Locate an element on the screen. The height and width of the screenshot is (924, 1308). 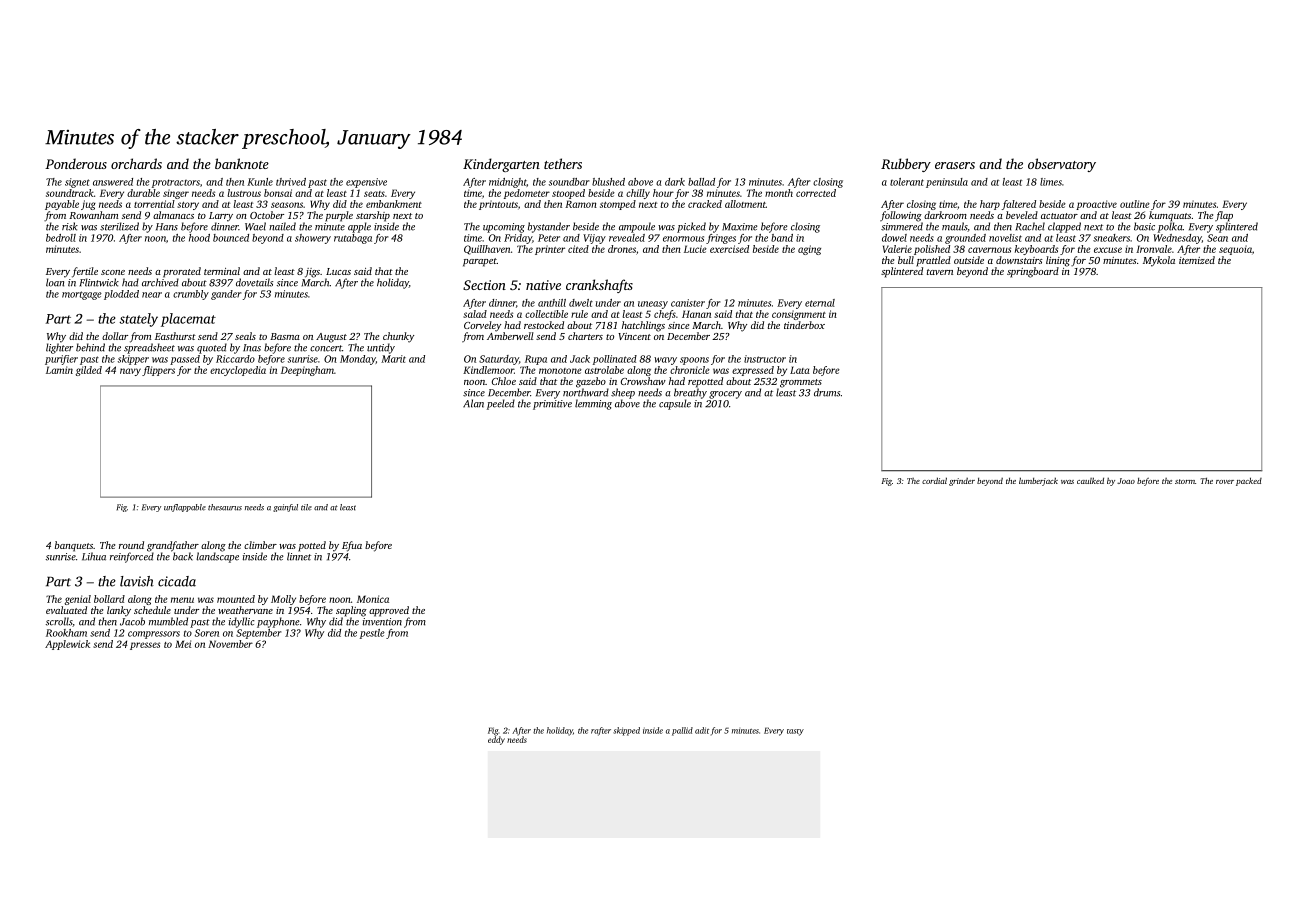
banknote is located at coordinates (242, 163).
